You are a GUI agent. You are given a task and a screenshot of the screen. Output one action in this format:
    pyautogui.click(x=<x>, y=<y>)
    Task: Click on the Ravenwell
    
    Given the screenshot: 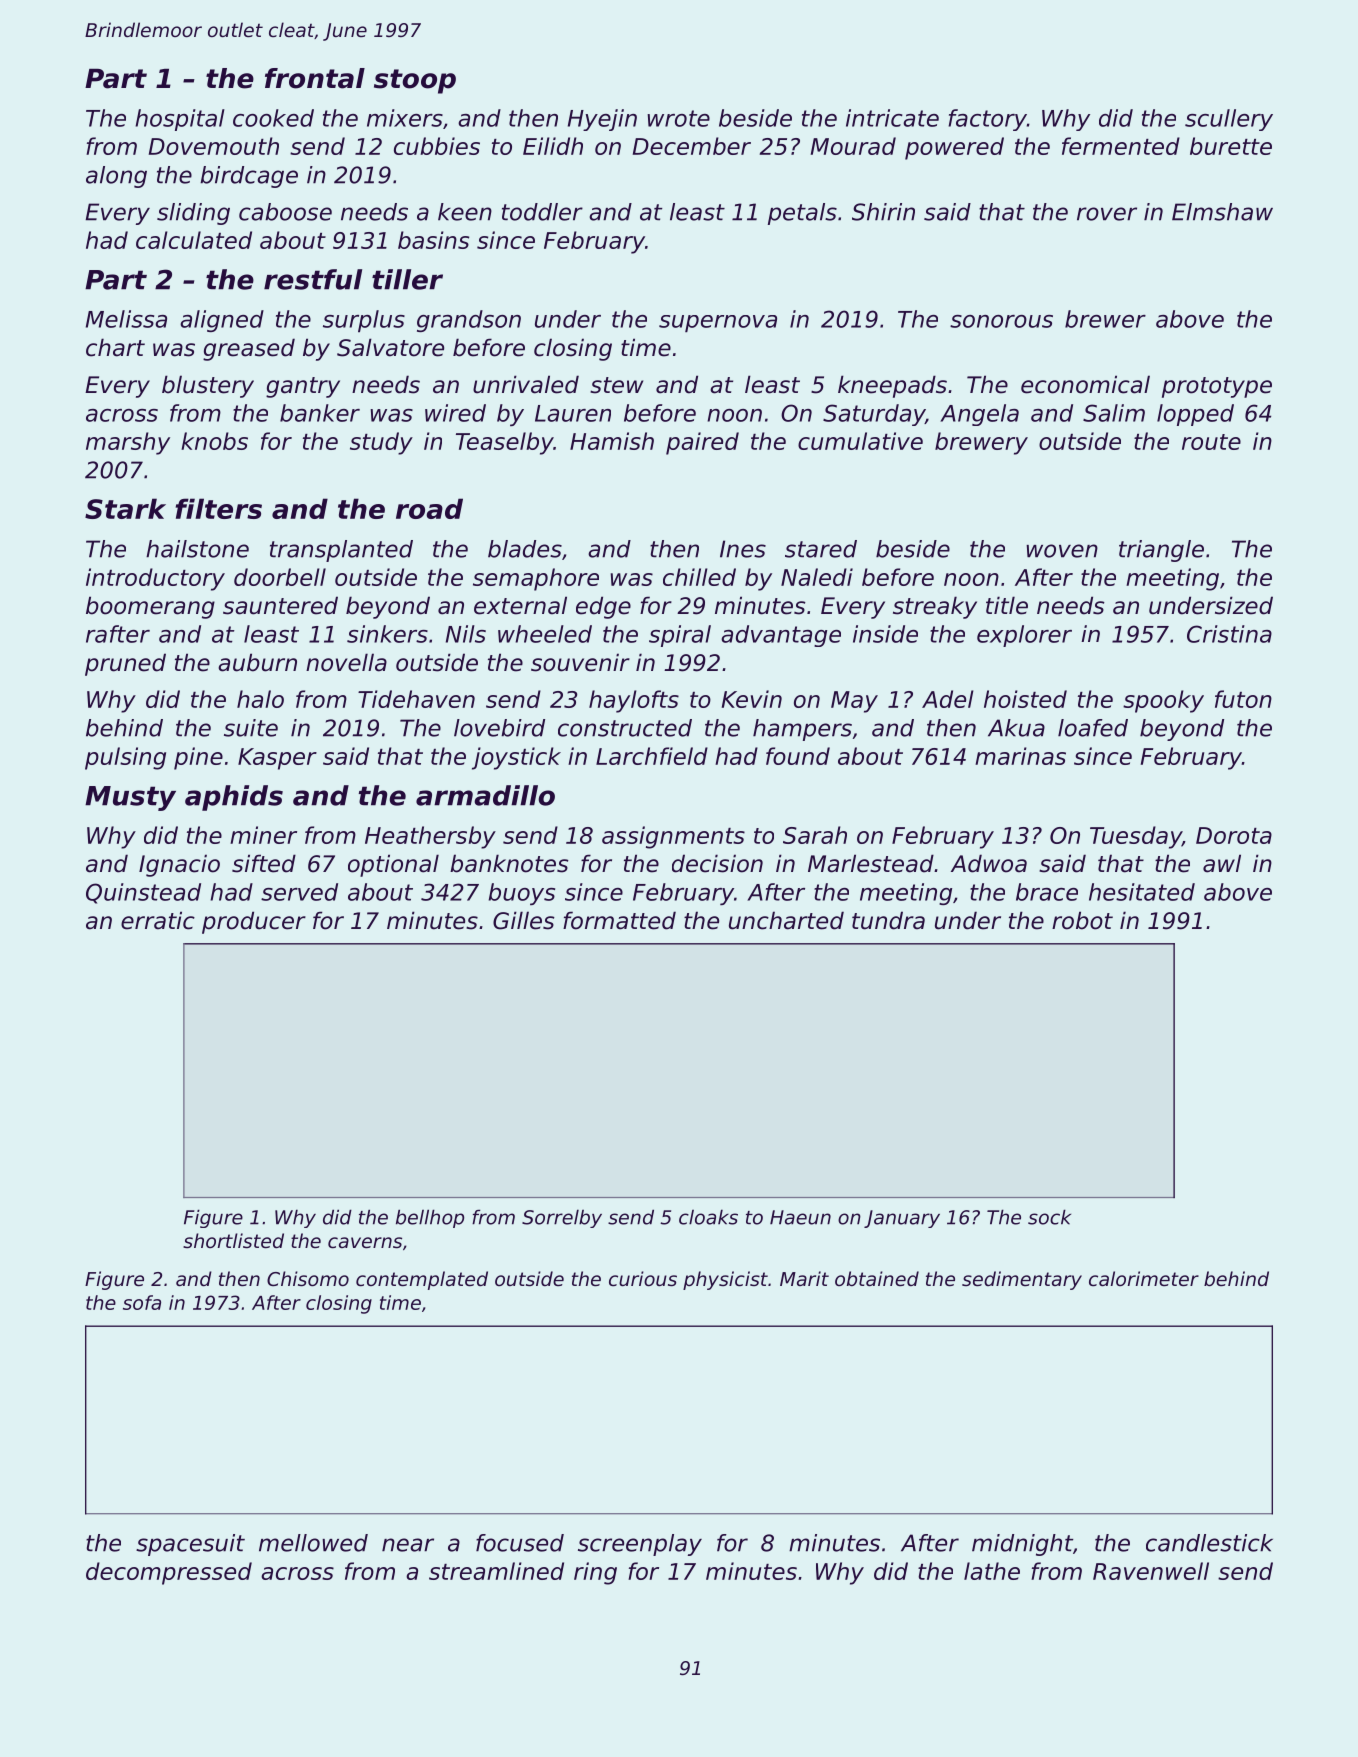 What is the action you would take?
    pyautogui.click(x=1151, y=1571)
